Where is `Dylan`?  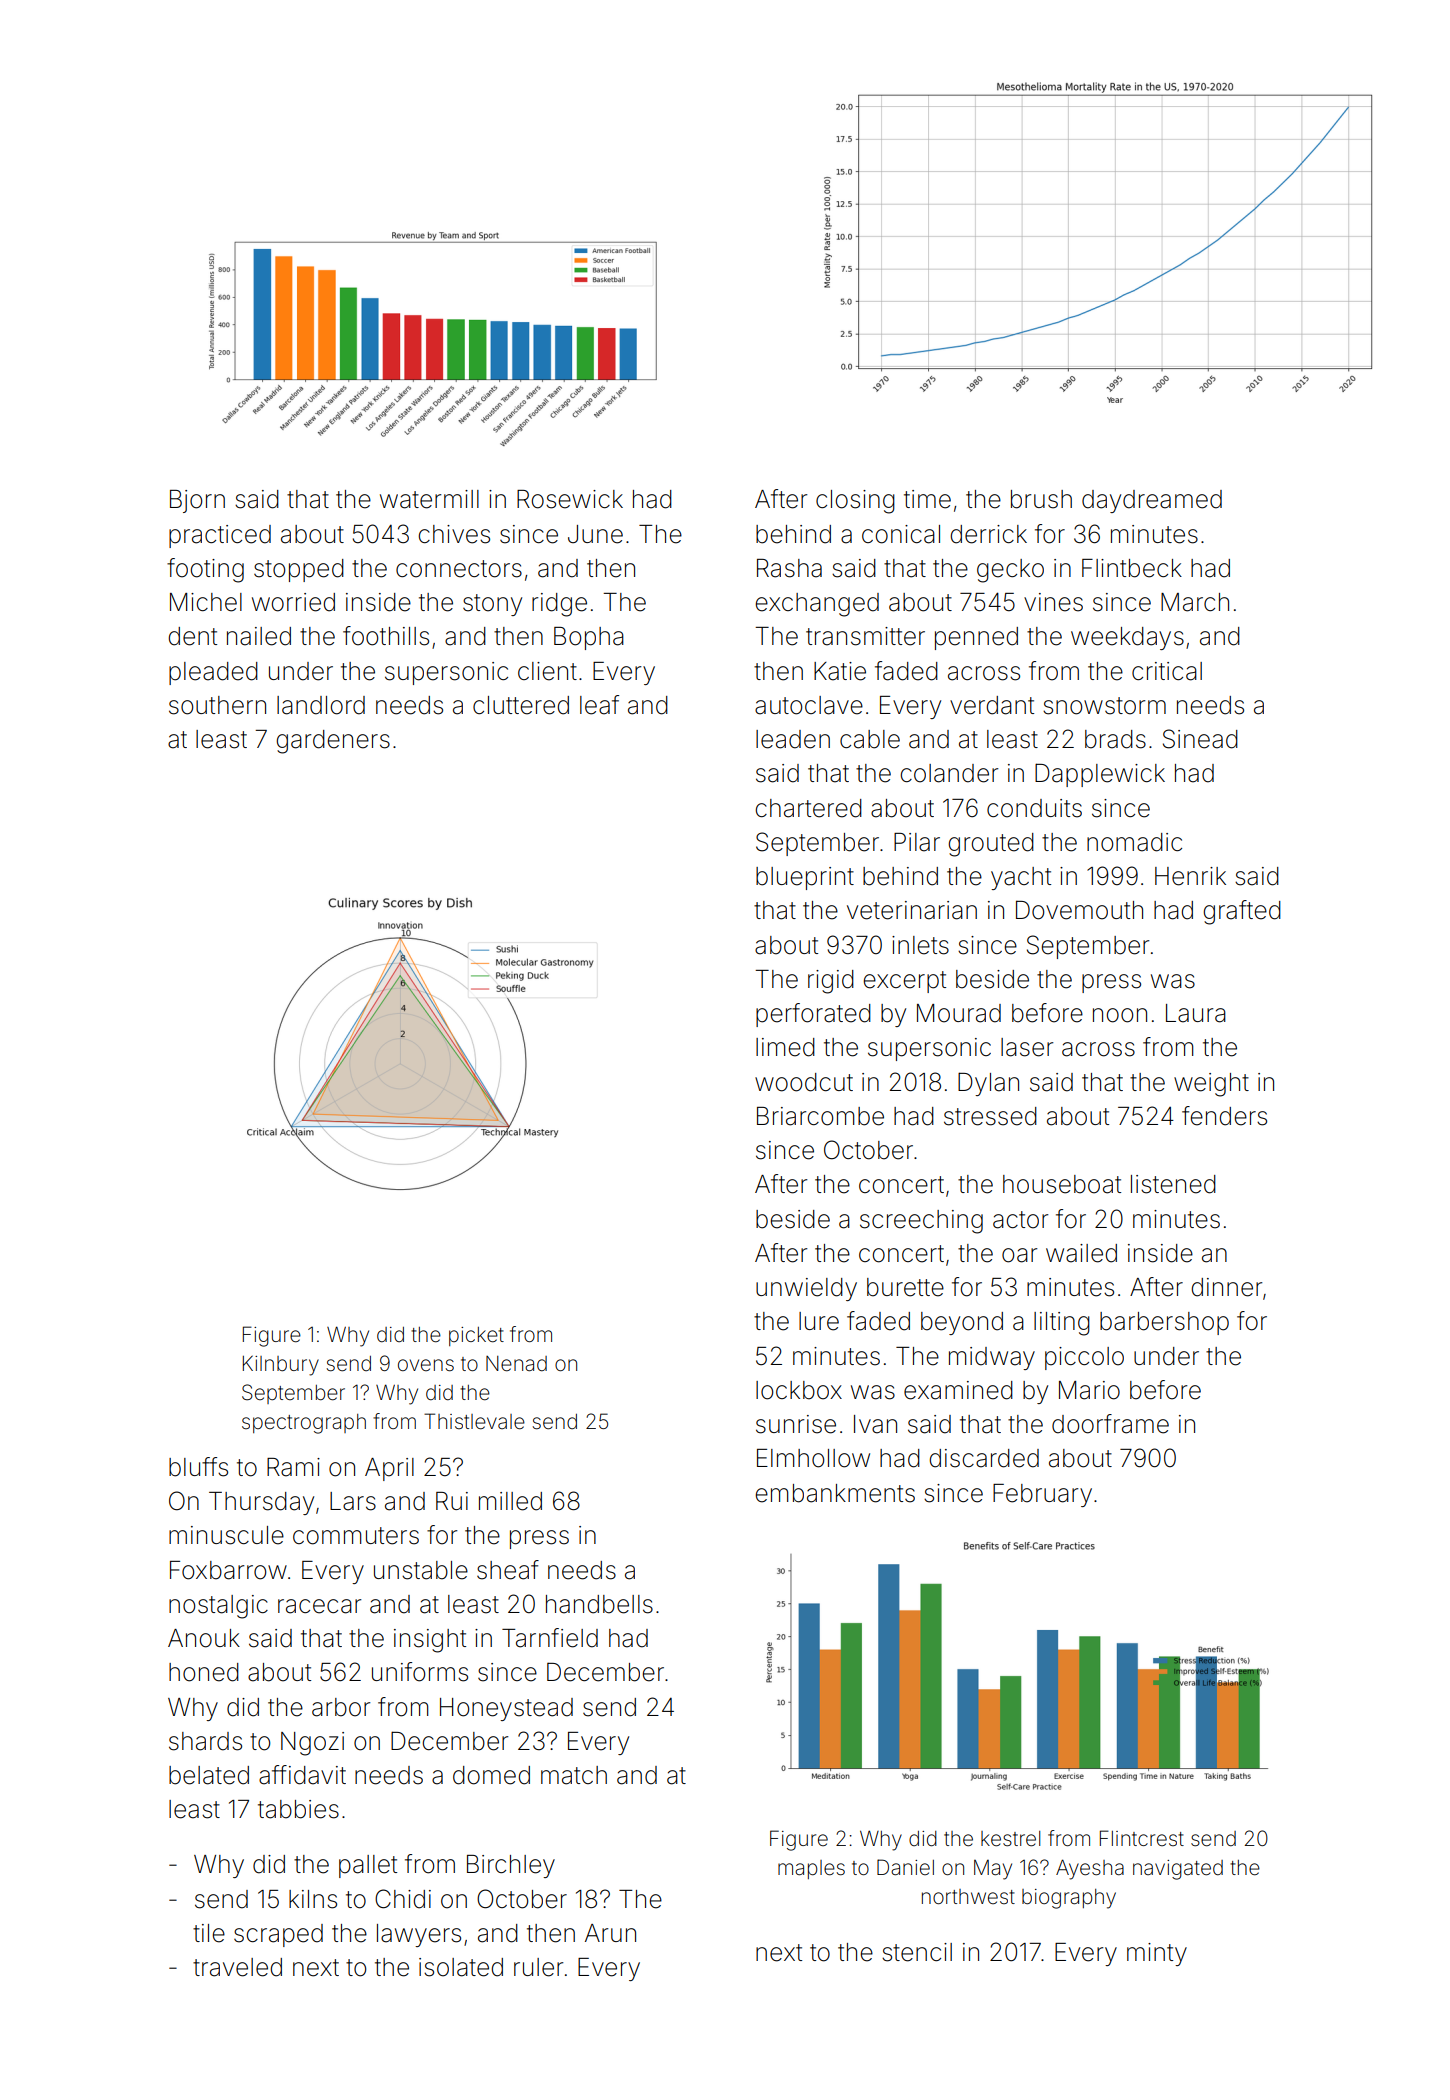 Dylan is located at coordinates (988, 1084).
